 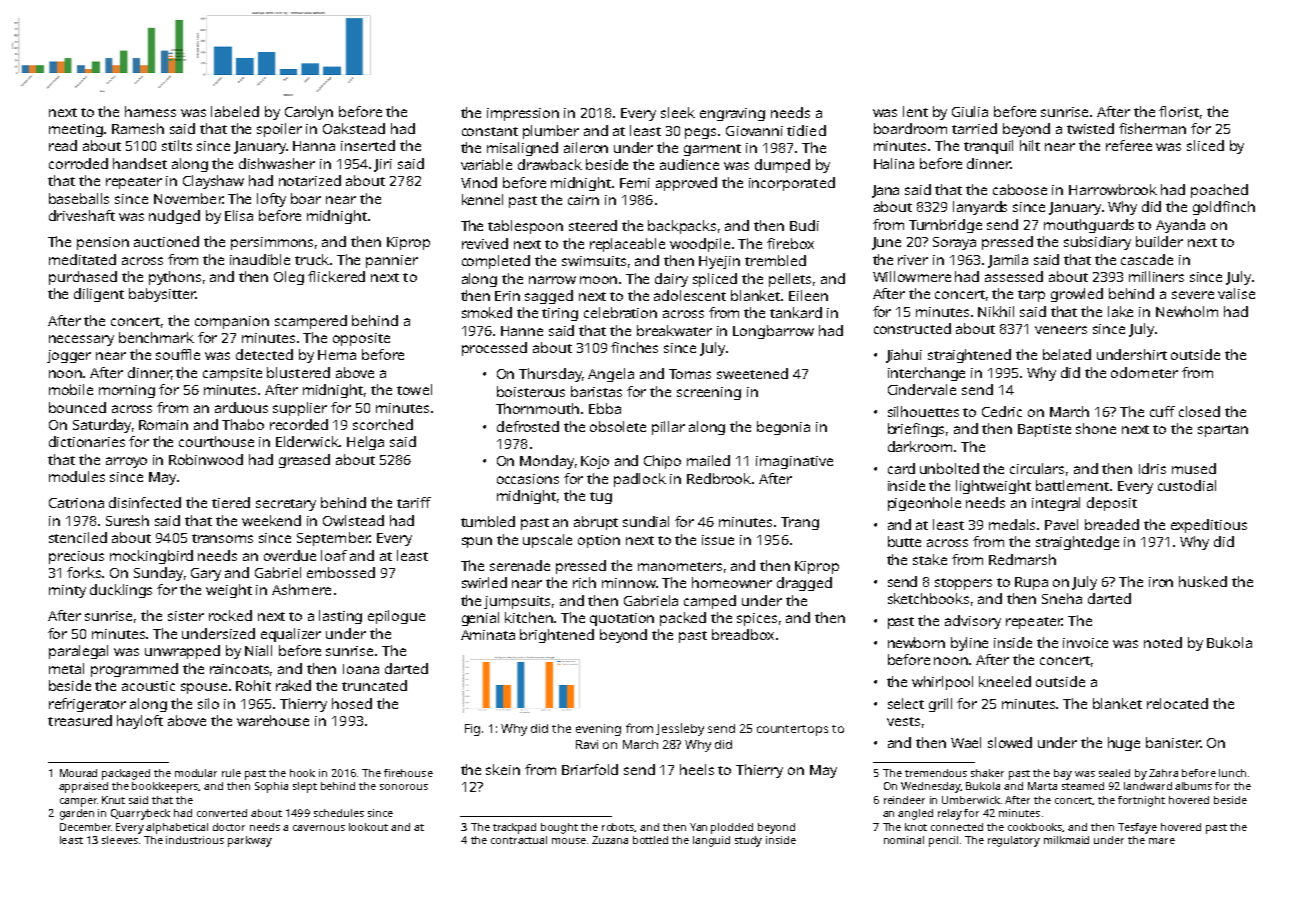 I want to click on parkway, so click(x=250, y=841).
